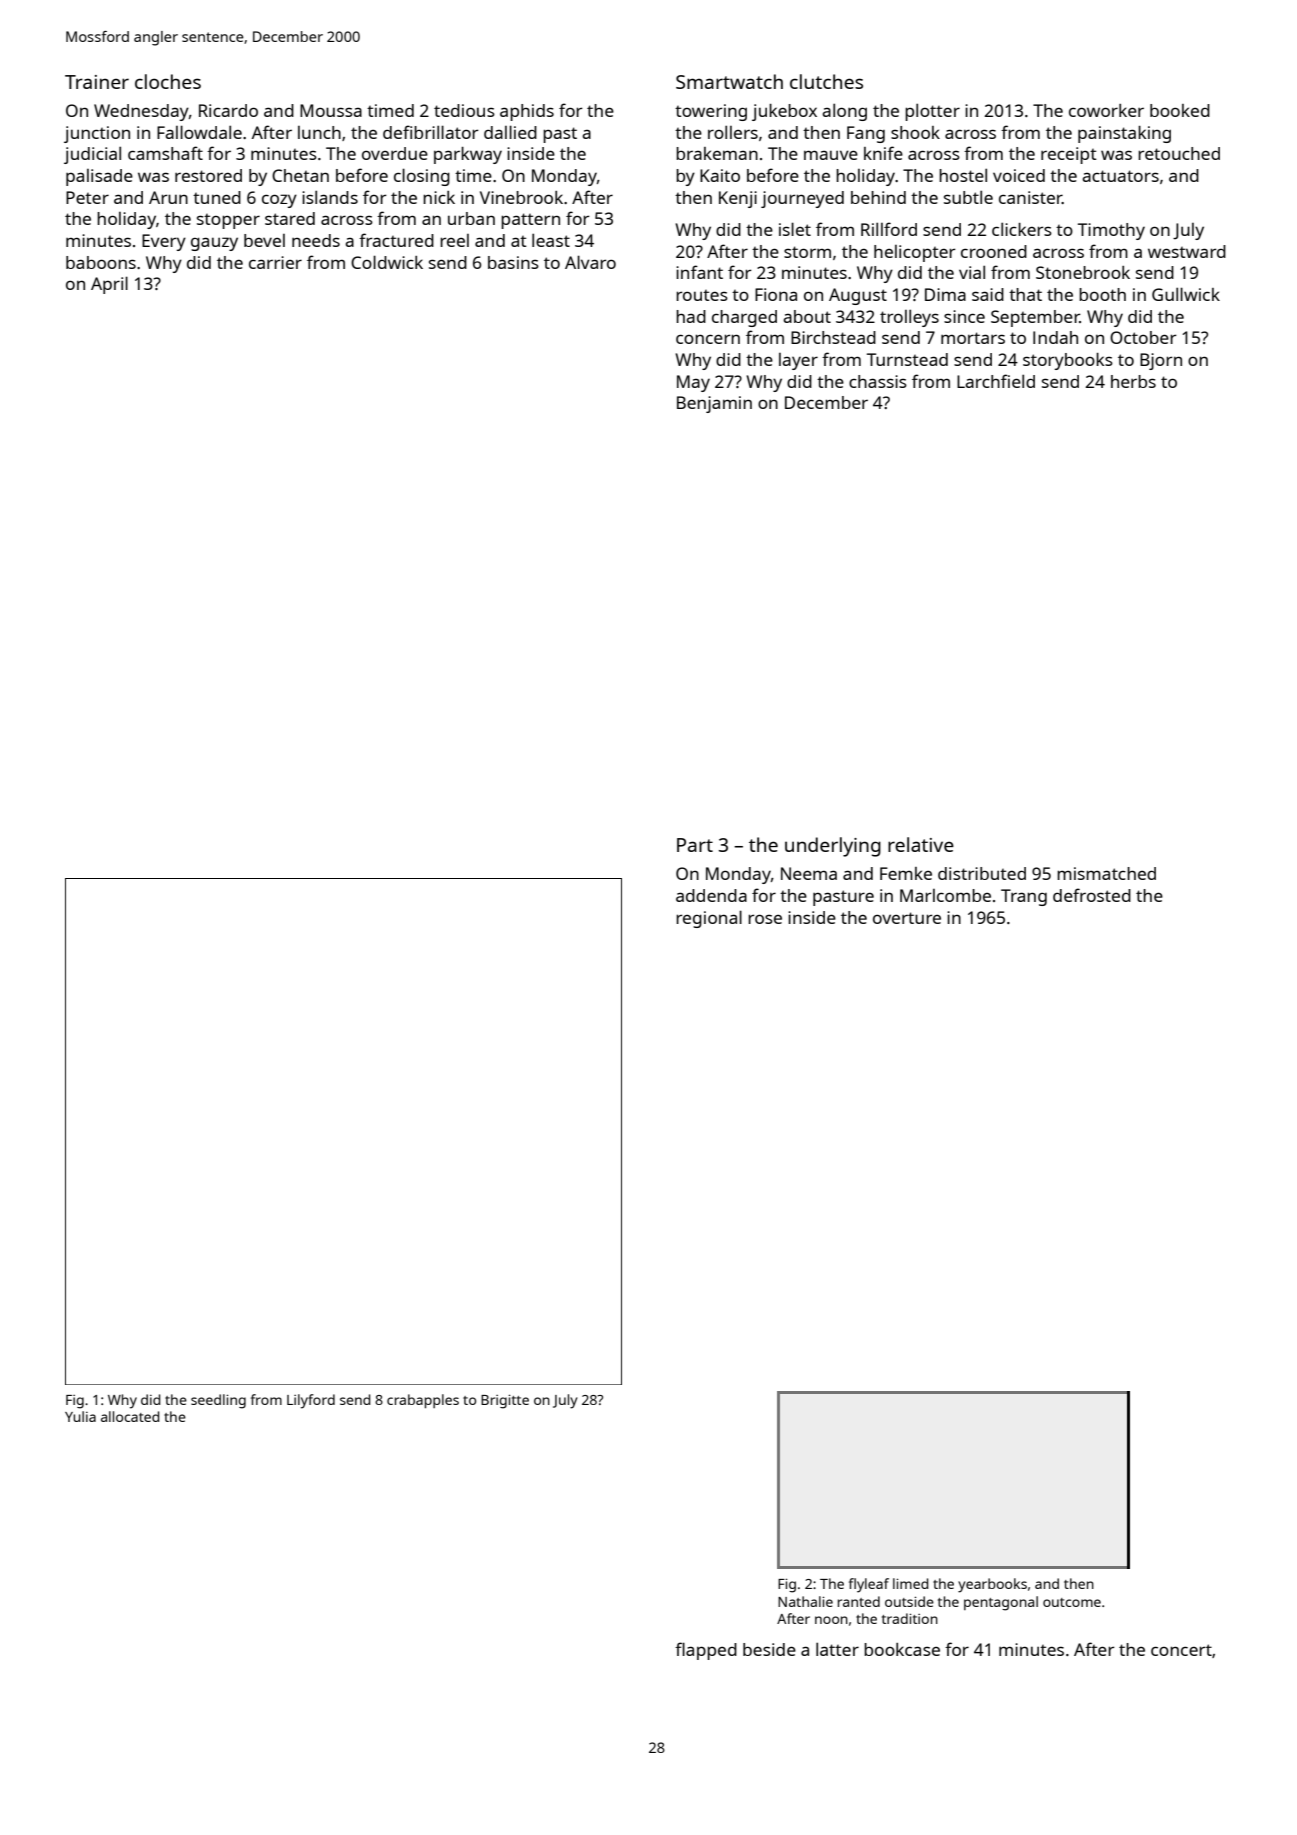 The height and width of the screenshot is (1835, 1297). I want to click on yearbooks, so click(992, 1585).
